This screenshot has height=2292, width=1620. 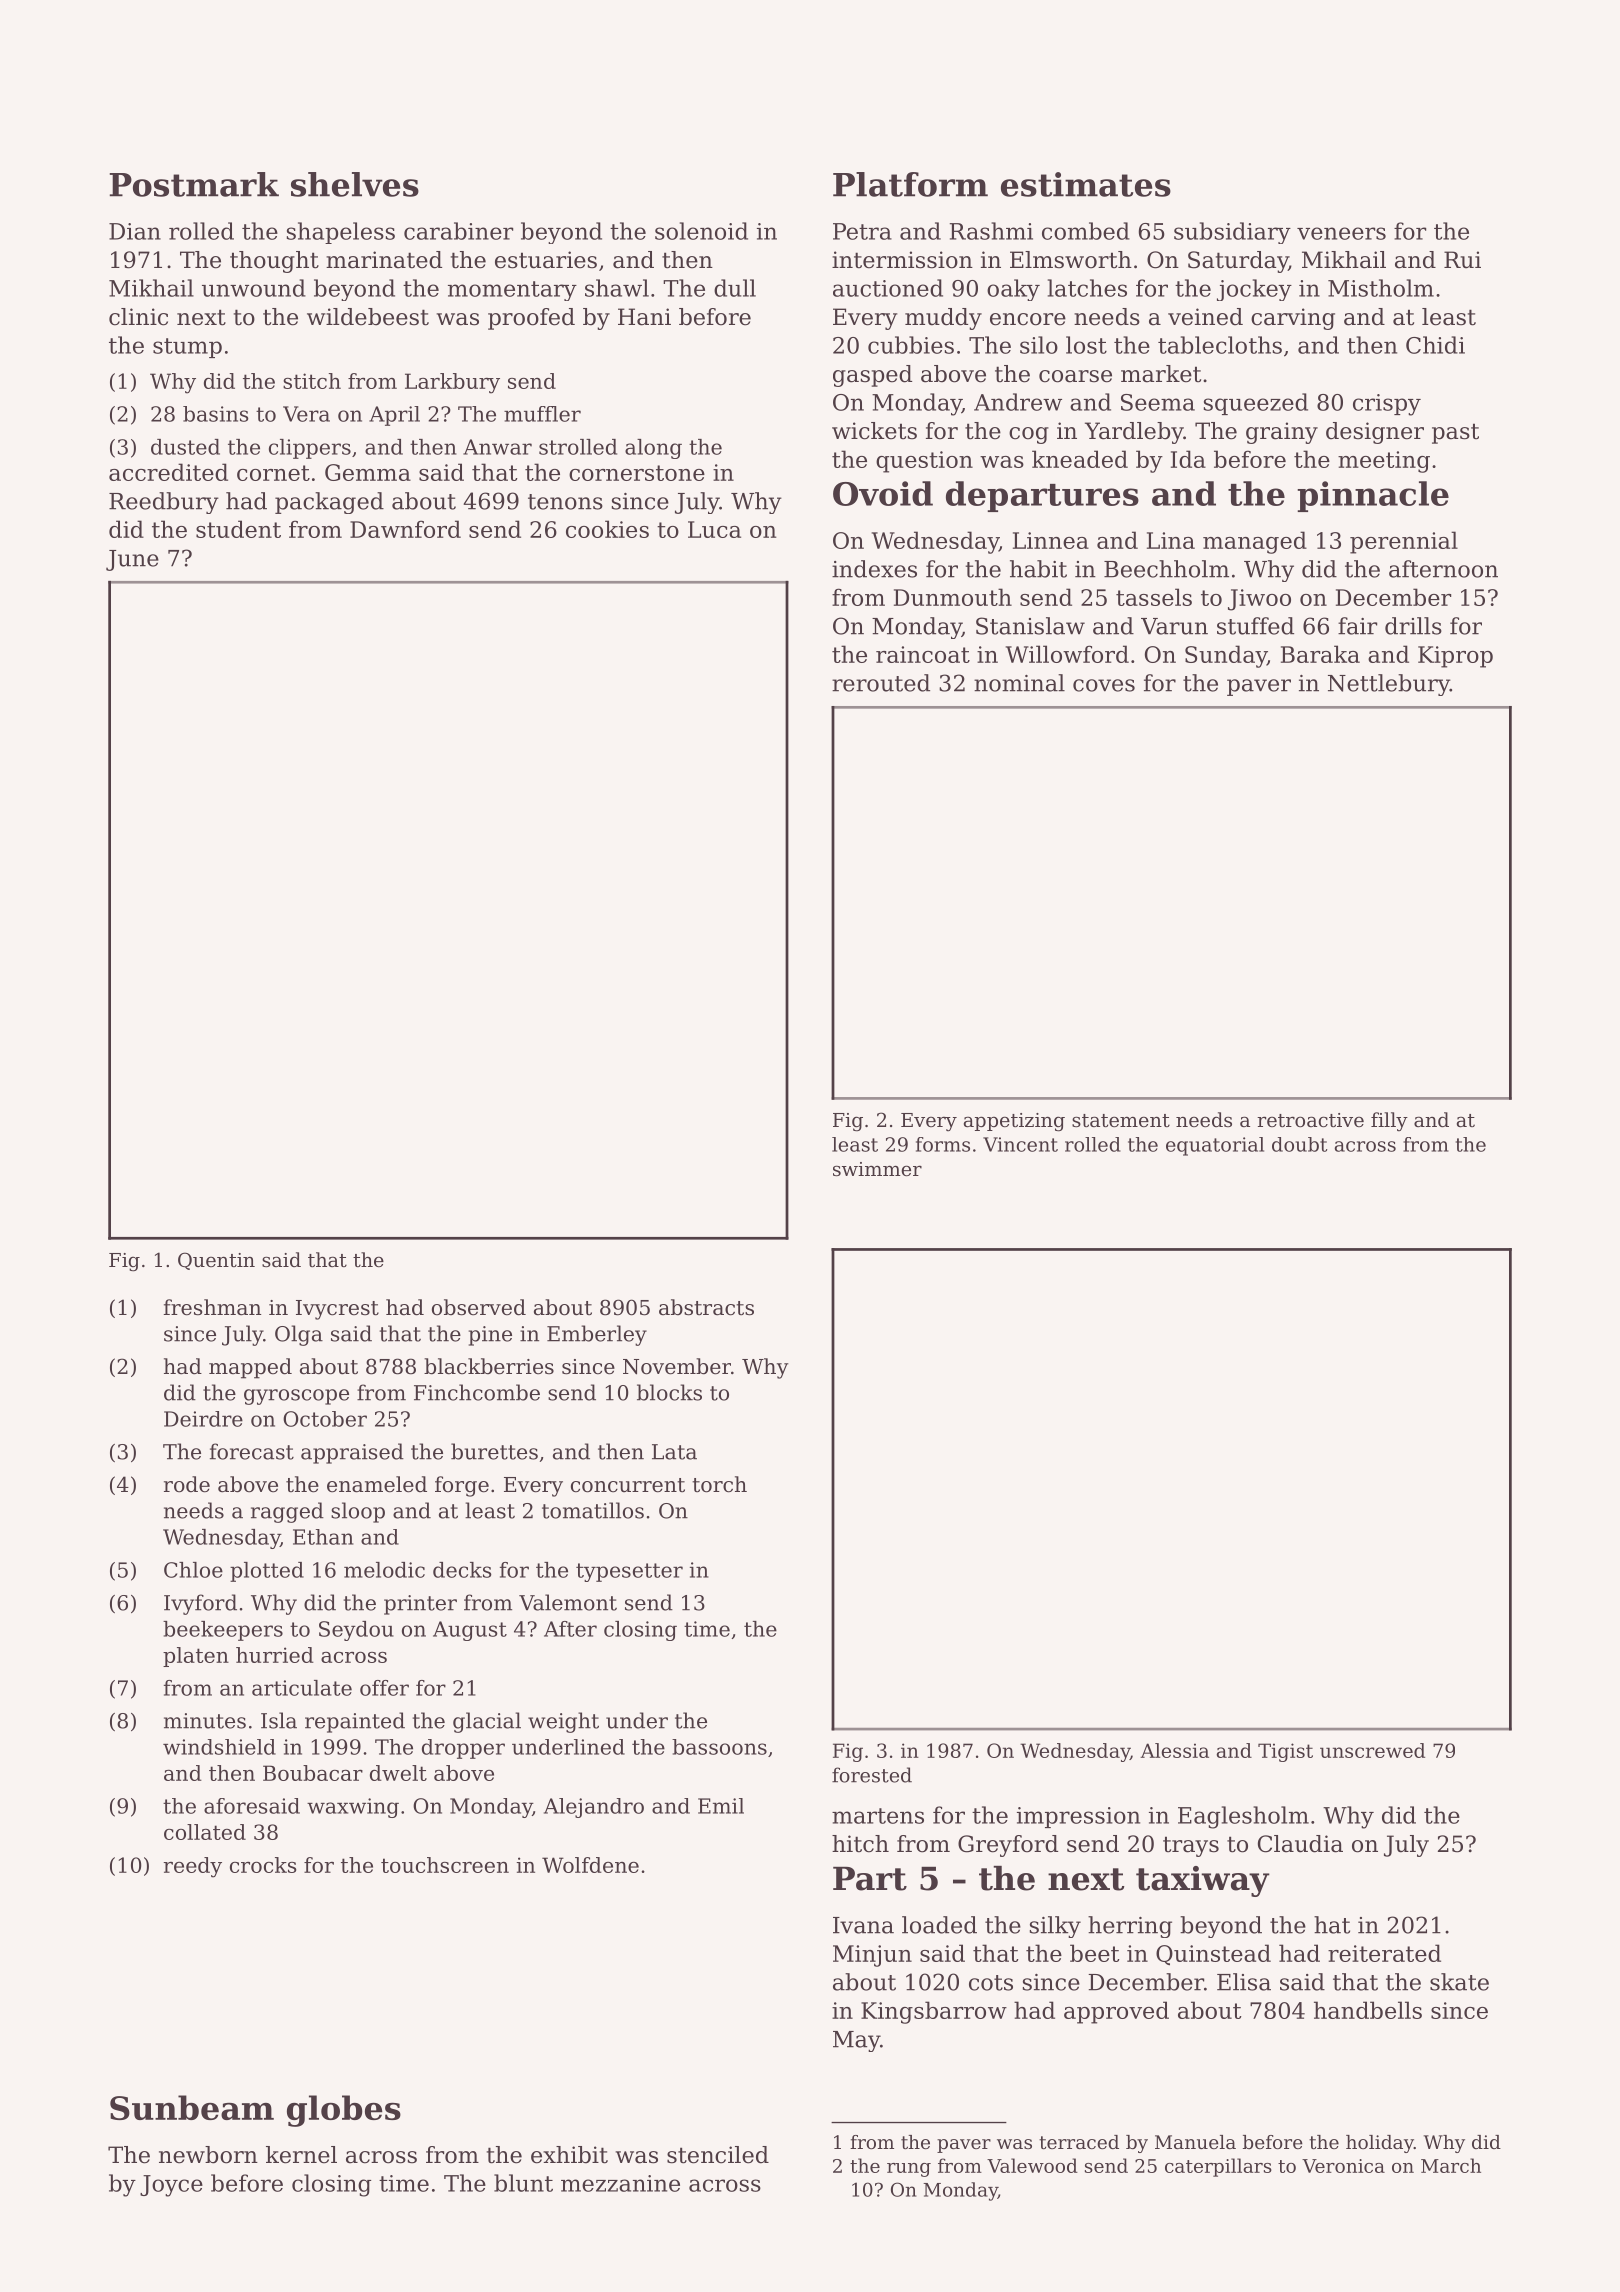 I want to click on Wolfdene, so click(x=590, y=1865).
